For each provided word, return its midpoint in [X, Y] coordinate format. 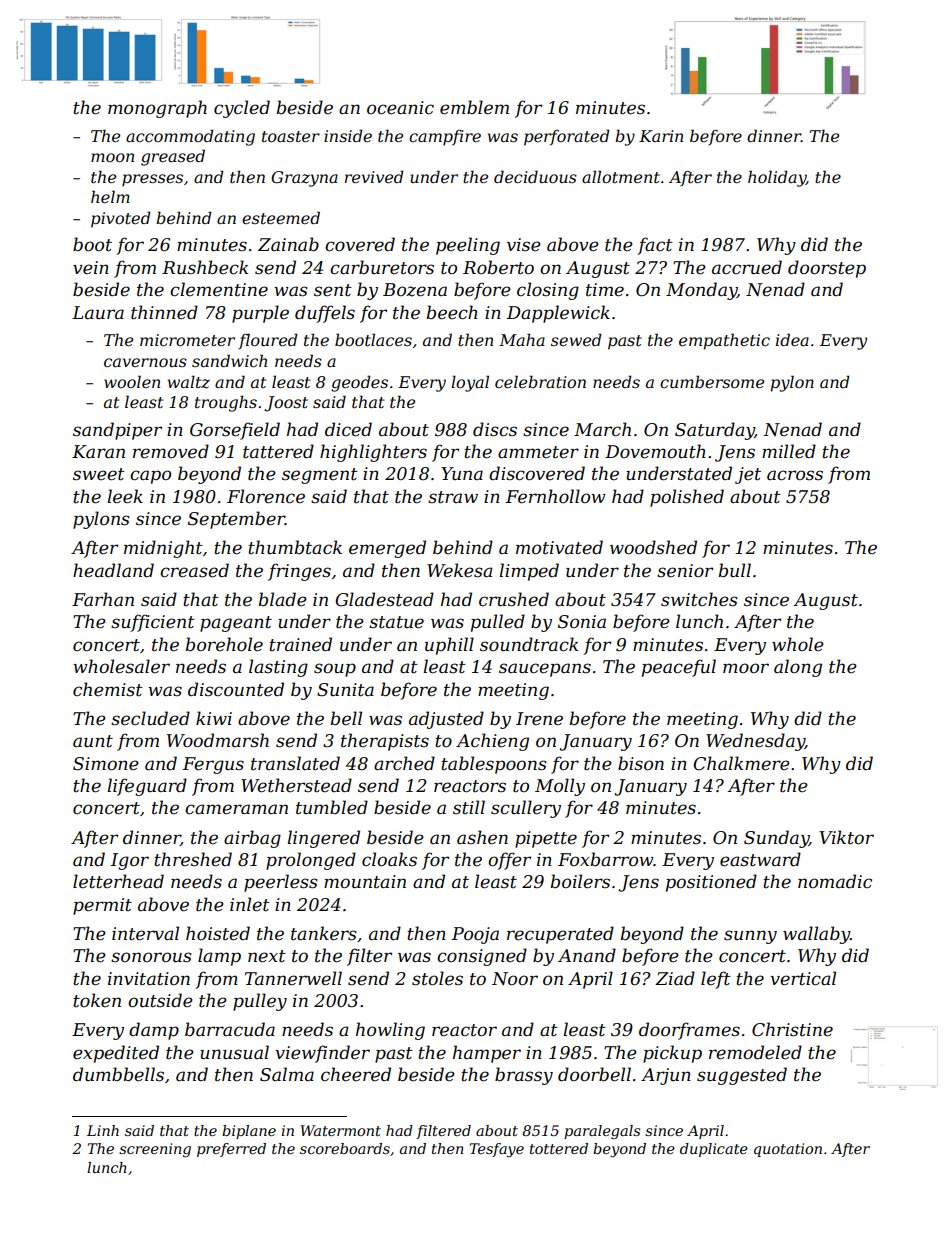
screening [155, 1150]
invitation [149, 978]
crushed [514, 599]
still [469, 807]
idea [792, 339]
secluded [150, 718]
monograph [157, 109]
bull [735, 570]
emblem [474, 107]
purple [260, 314]
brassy [524, 1076]
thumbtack [295, 547]
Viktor [846, 837]
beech [452, 312]
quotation [788, 1150]
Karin [661, 136]
